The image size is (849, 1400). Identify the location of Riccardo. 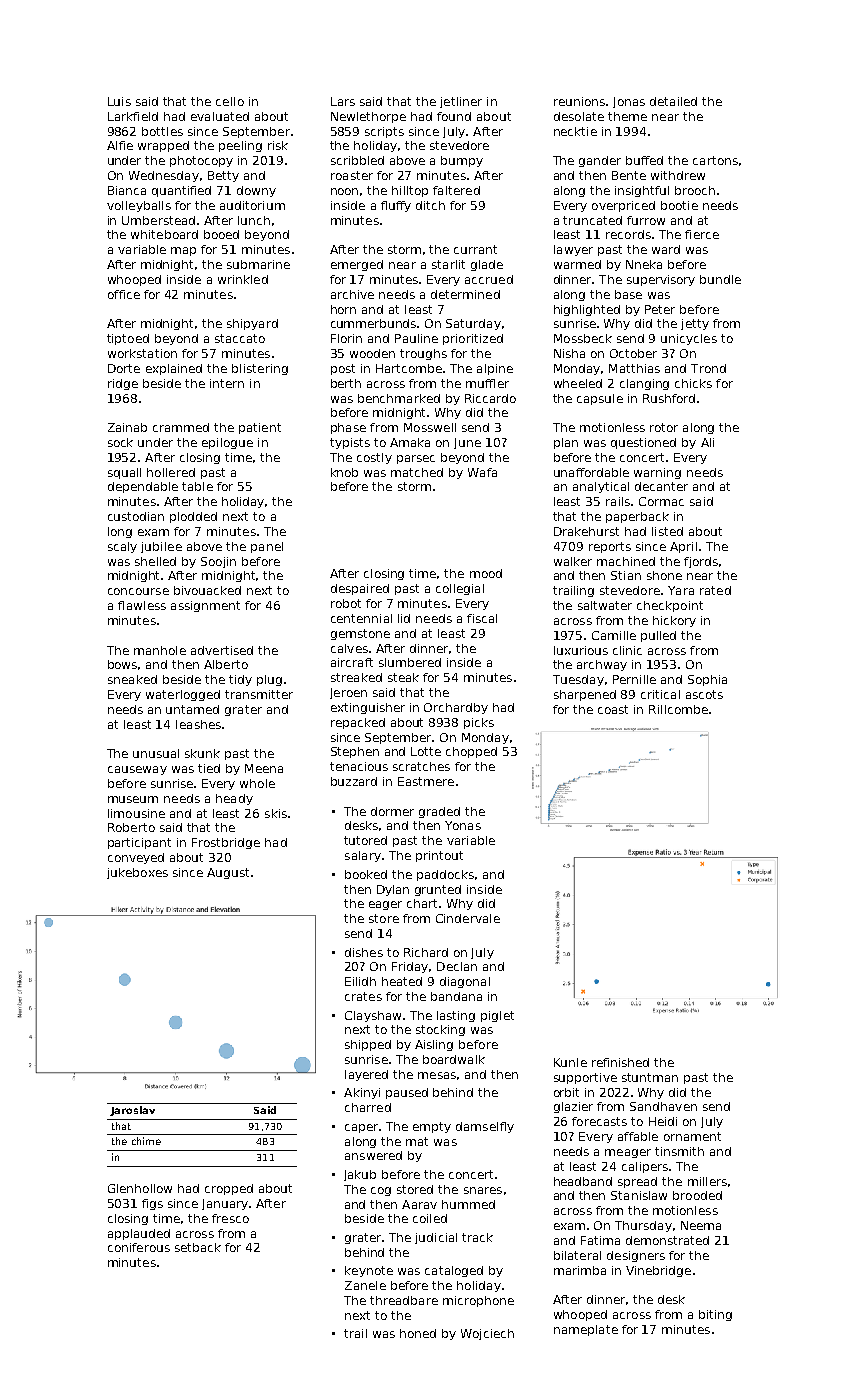
(490, 398).
